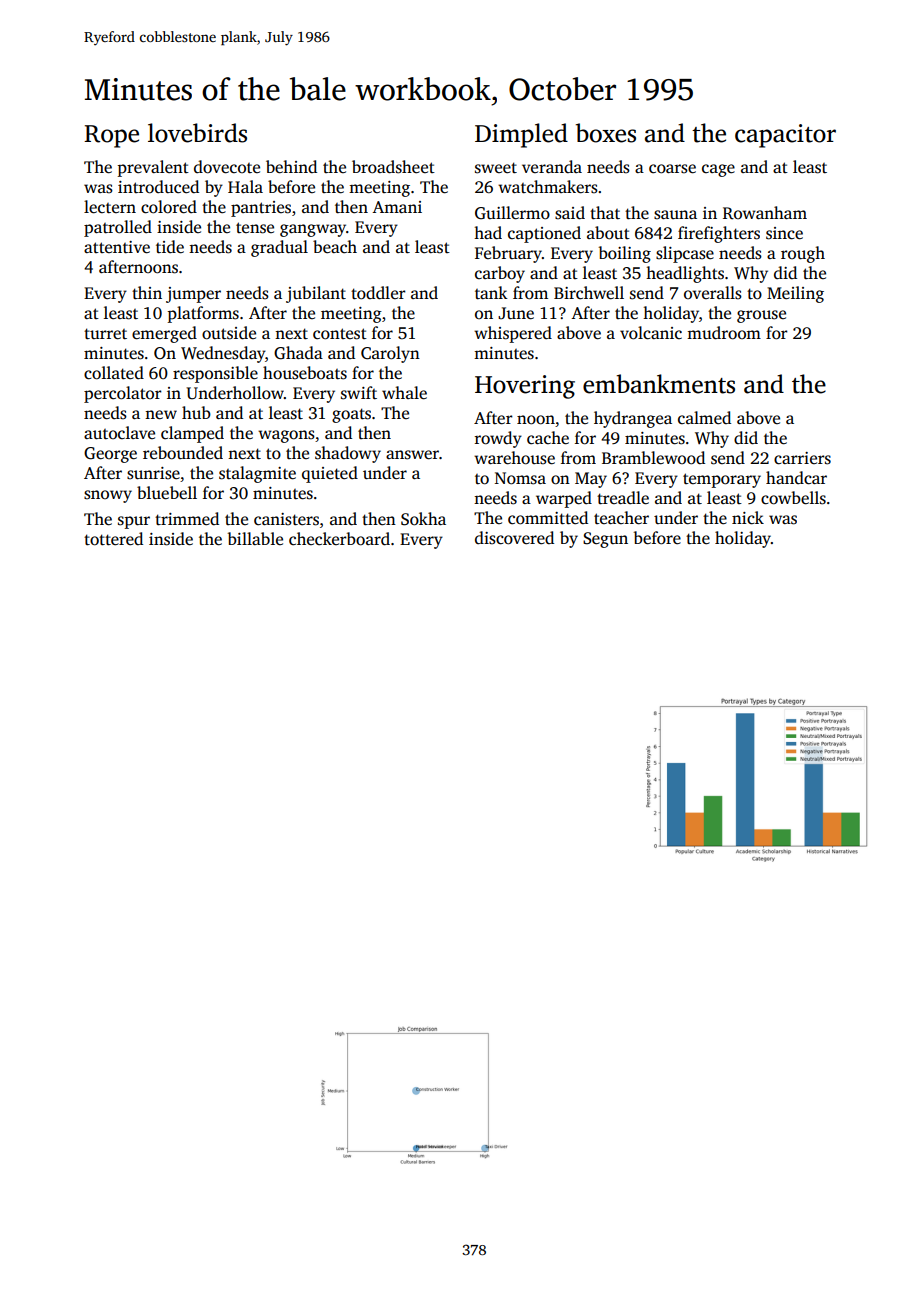 The height and width of the screenshot is (1308, 924). Describe the element at coordinates (548, 187) in the screenshot. I see `watchmakers` at that location.
